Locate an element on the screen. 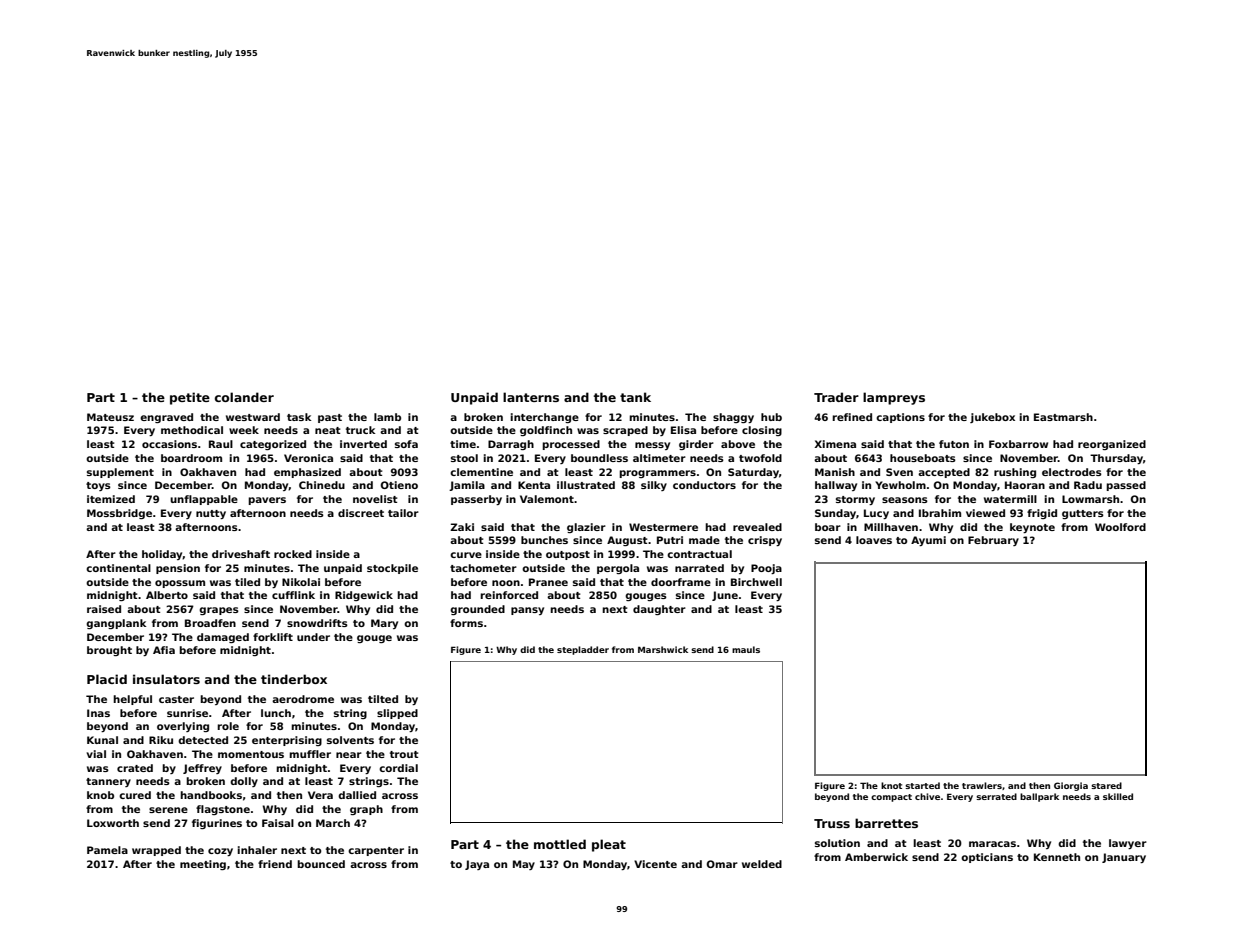 Image resolution: width=1233 pixels, height=952 pixels. February is located at coordinates (993, 541).
